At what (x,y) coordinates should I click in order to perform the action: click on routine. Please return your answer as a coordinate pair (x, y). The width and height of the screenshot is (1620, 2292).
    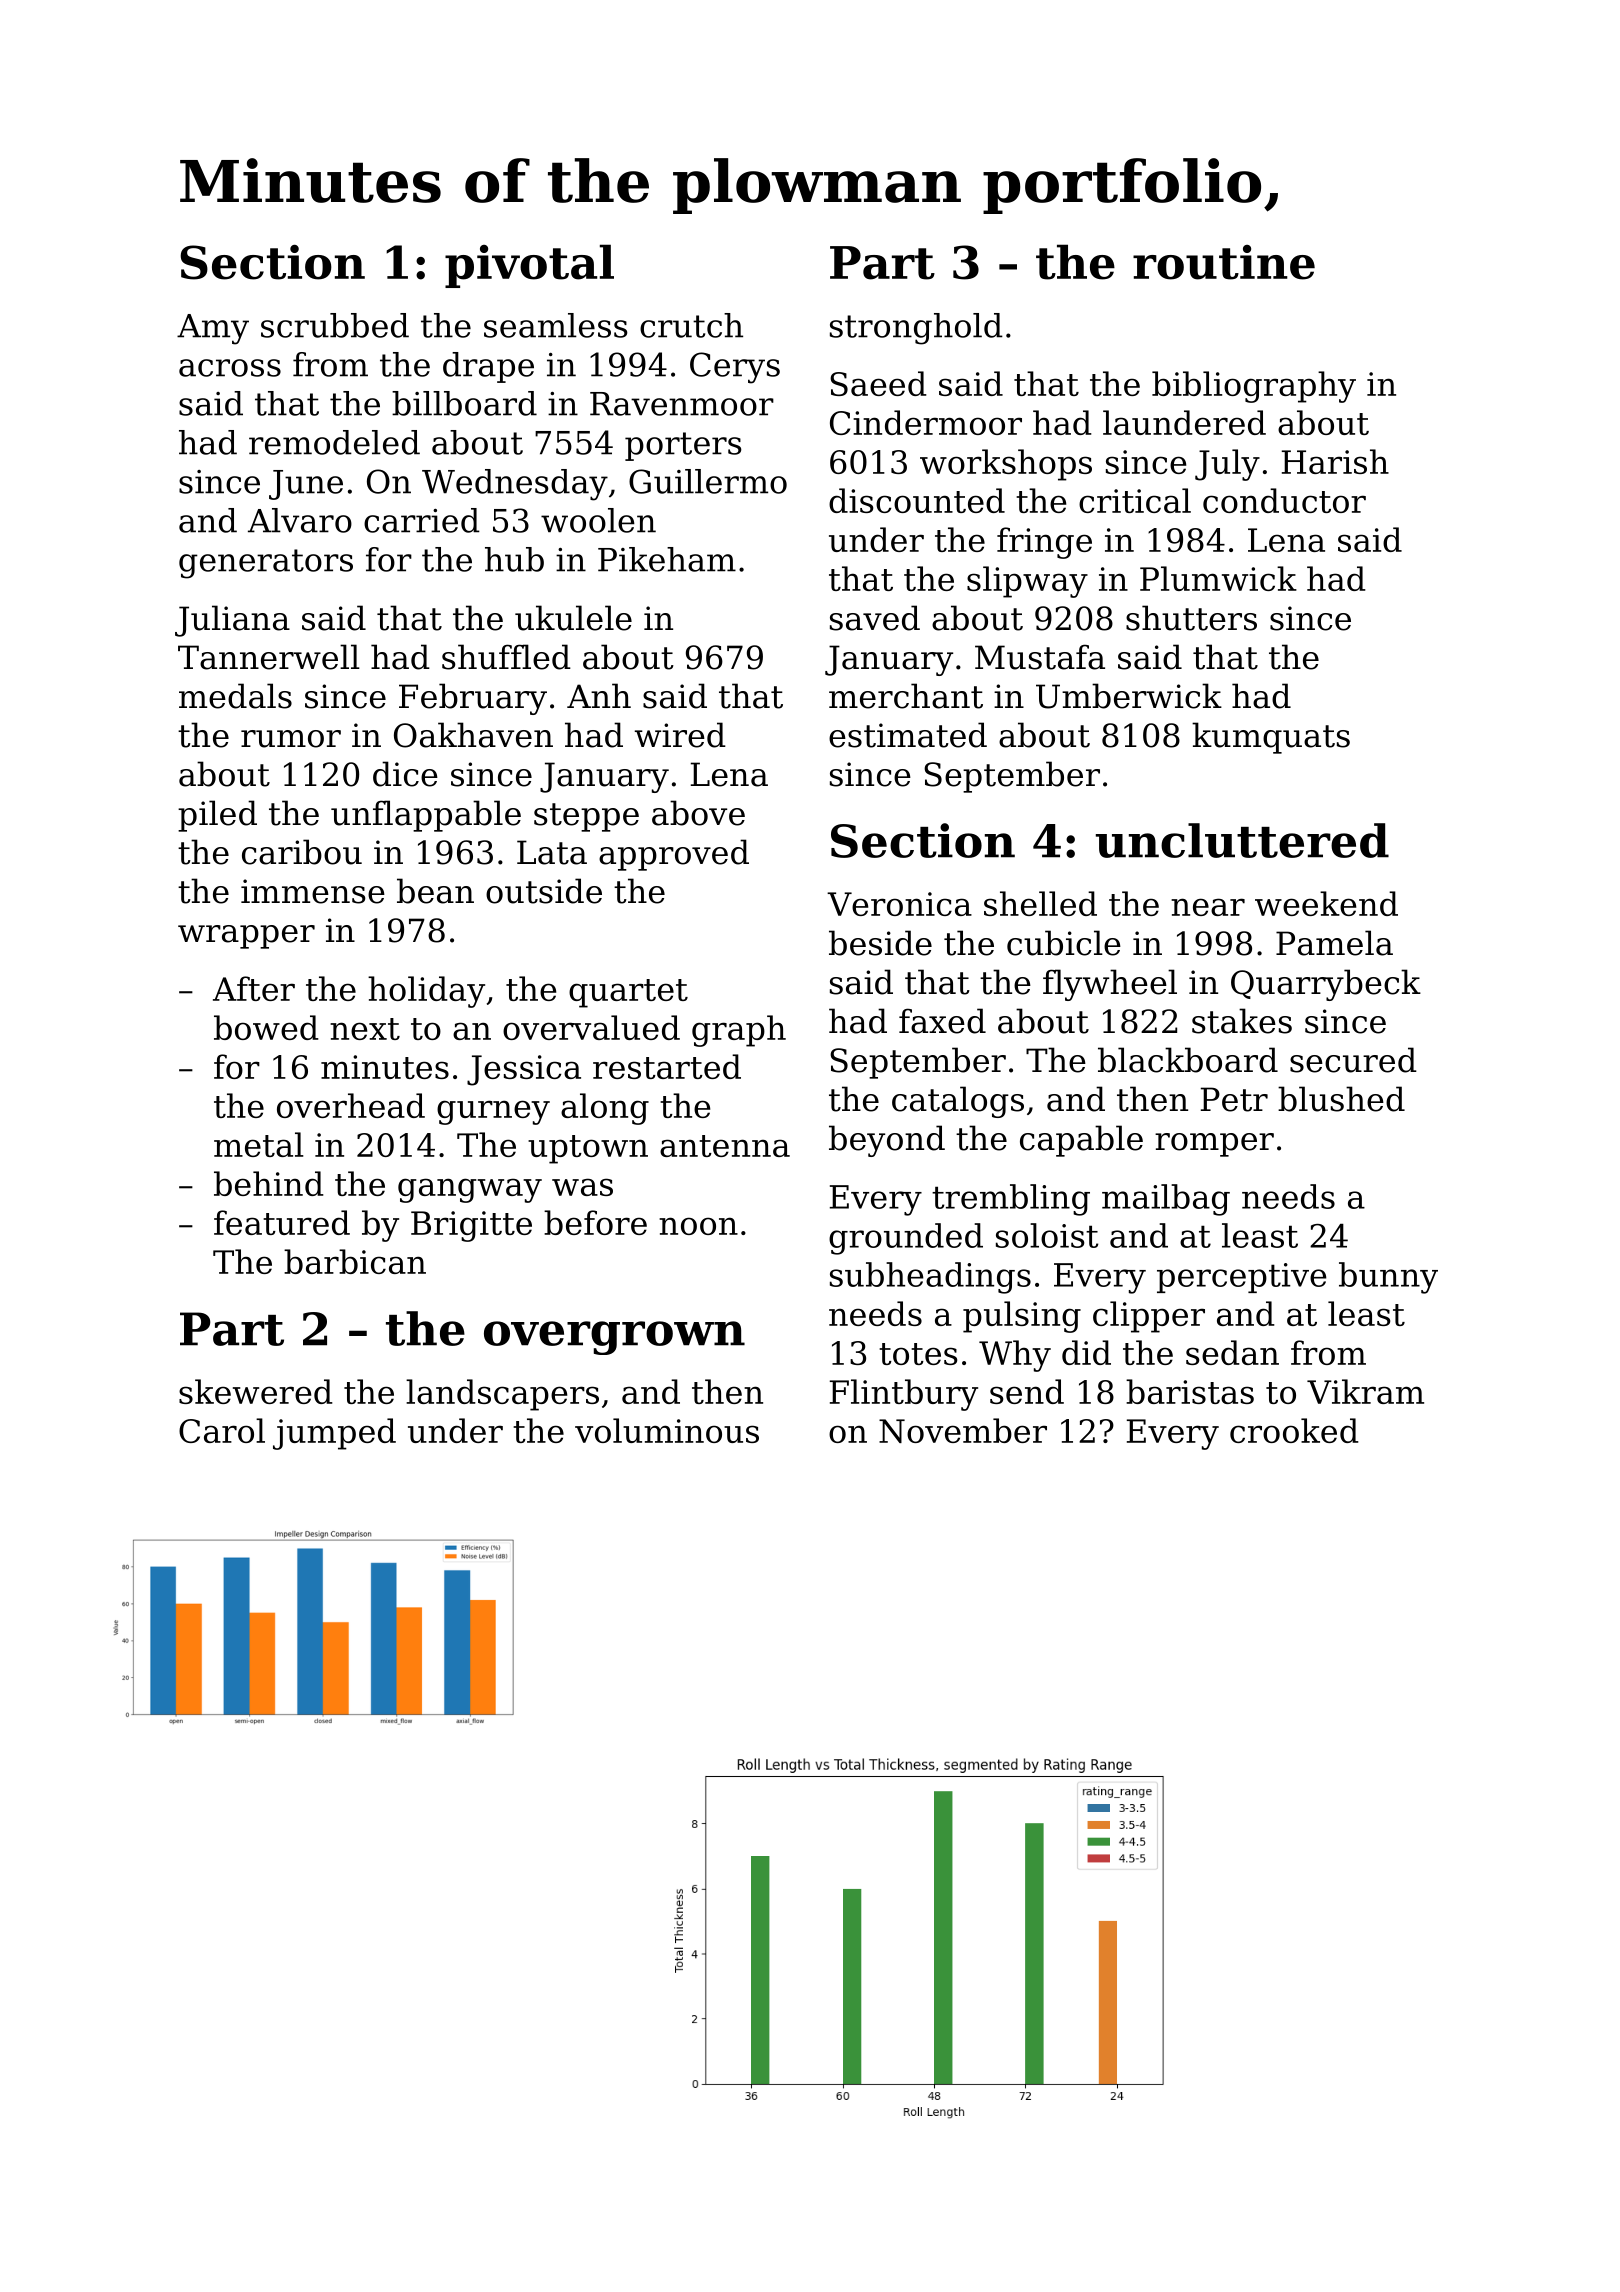
    Looking at the image, I should click on (1224, 262).
